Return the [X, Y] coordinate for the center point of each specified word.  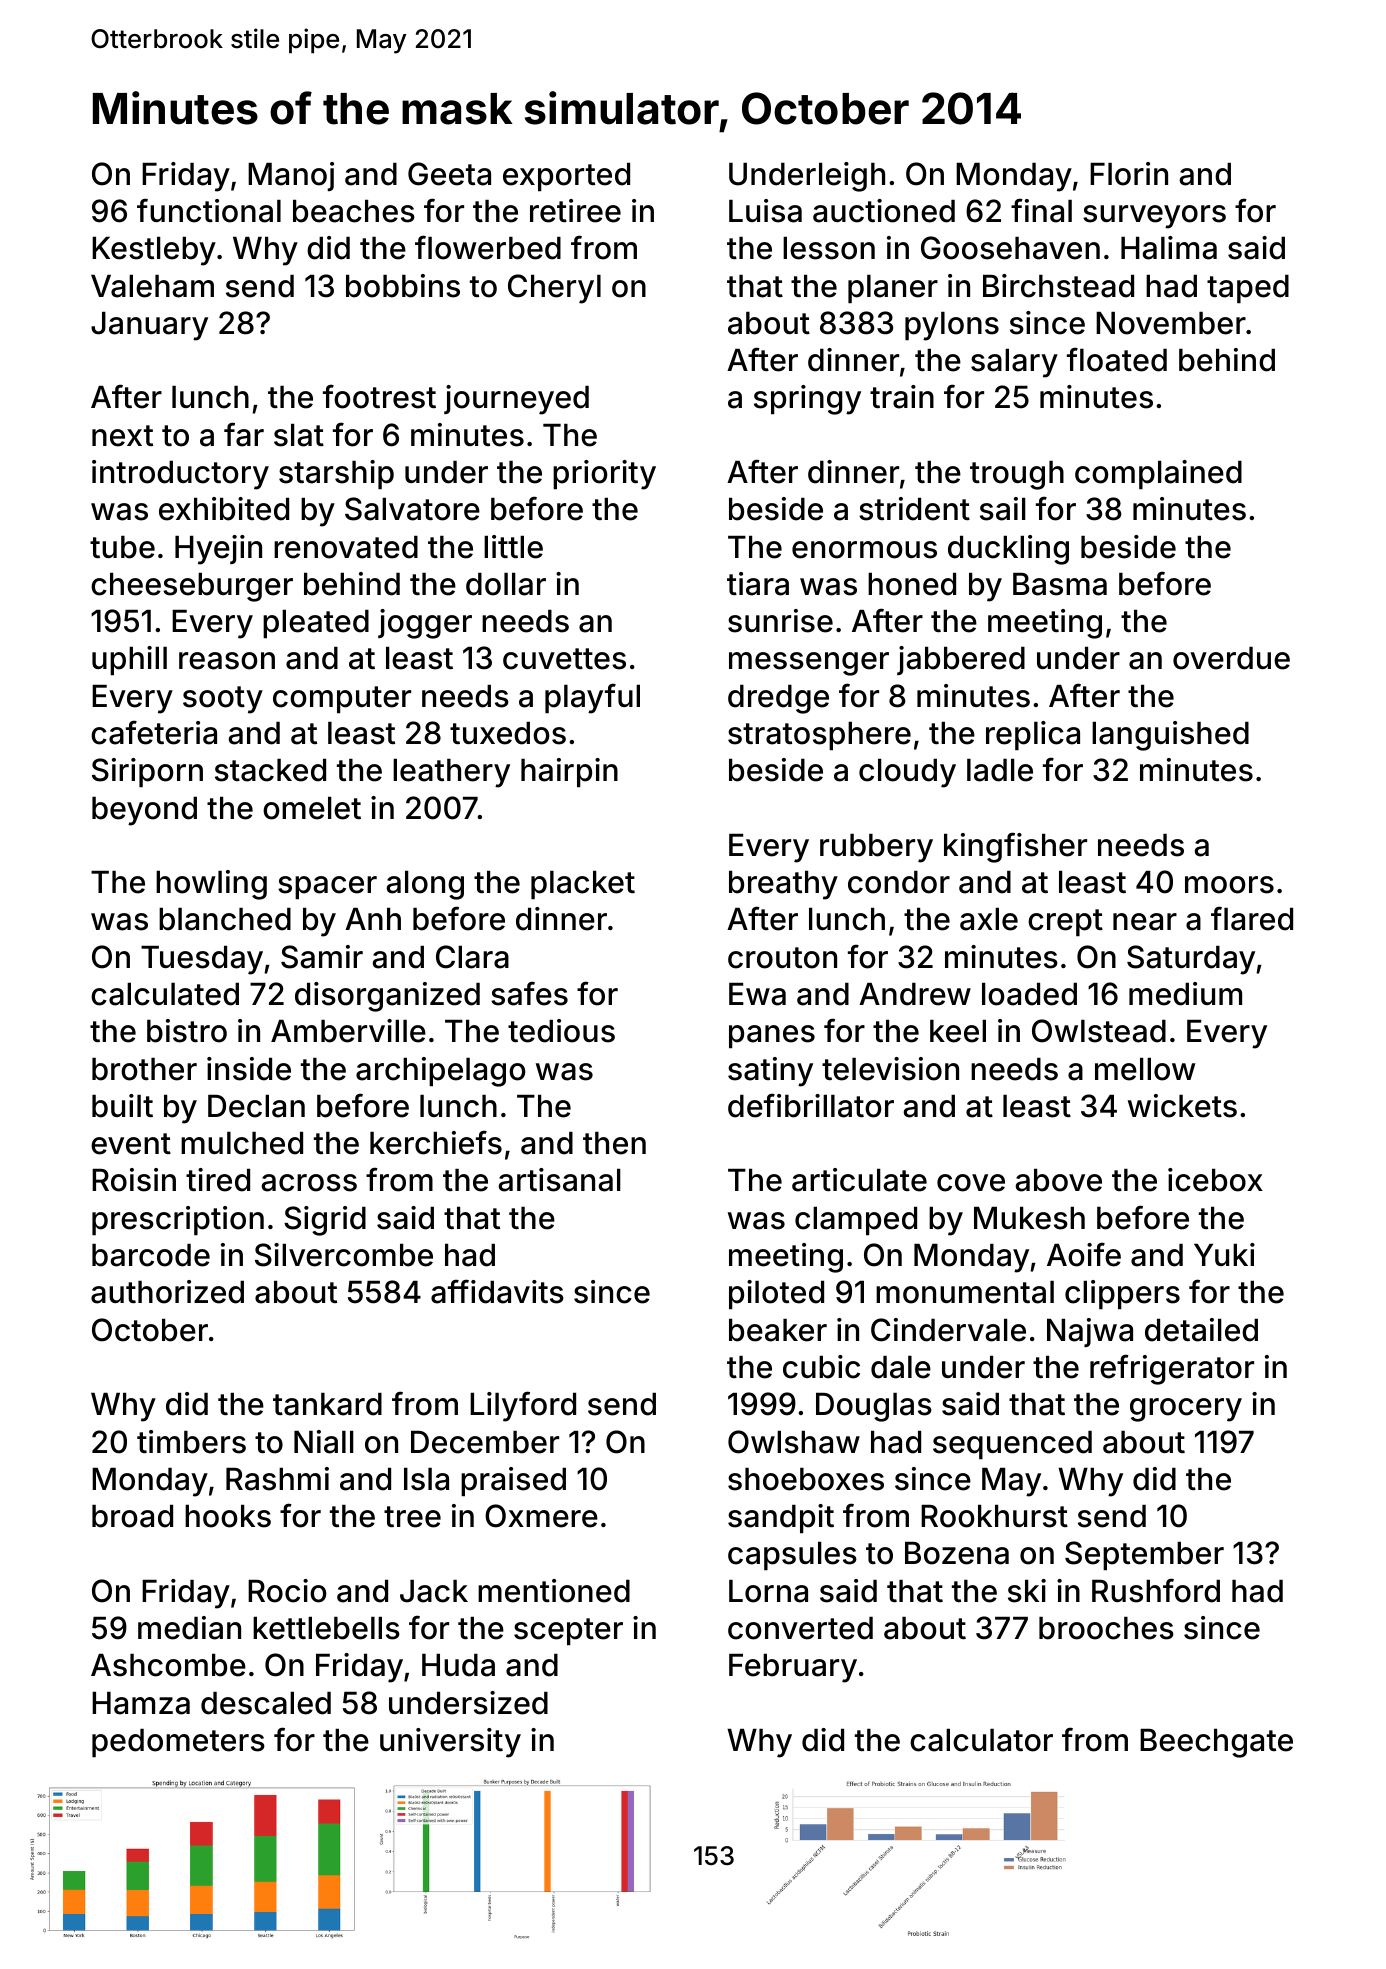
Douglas [874, 1407]
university [450, 1743]
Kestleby [154, 251]
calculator [981, 1740]
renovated [346, 547]
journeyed [516, 400]
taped [1248, 289]
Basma [1060, 584]
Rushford [1156, 1590]
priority [604, 475]
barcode [151, 1255]
